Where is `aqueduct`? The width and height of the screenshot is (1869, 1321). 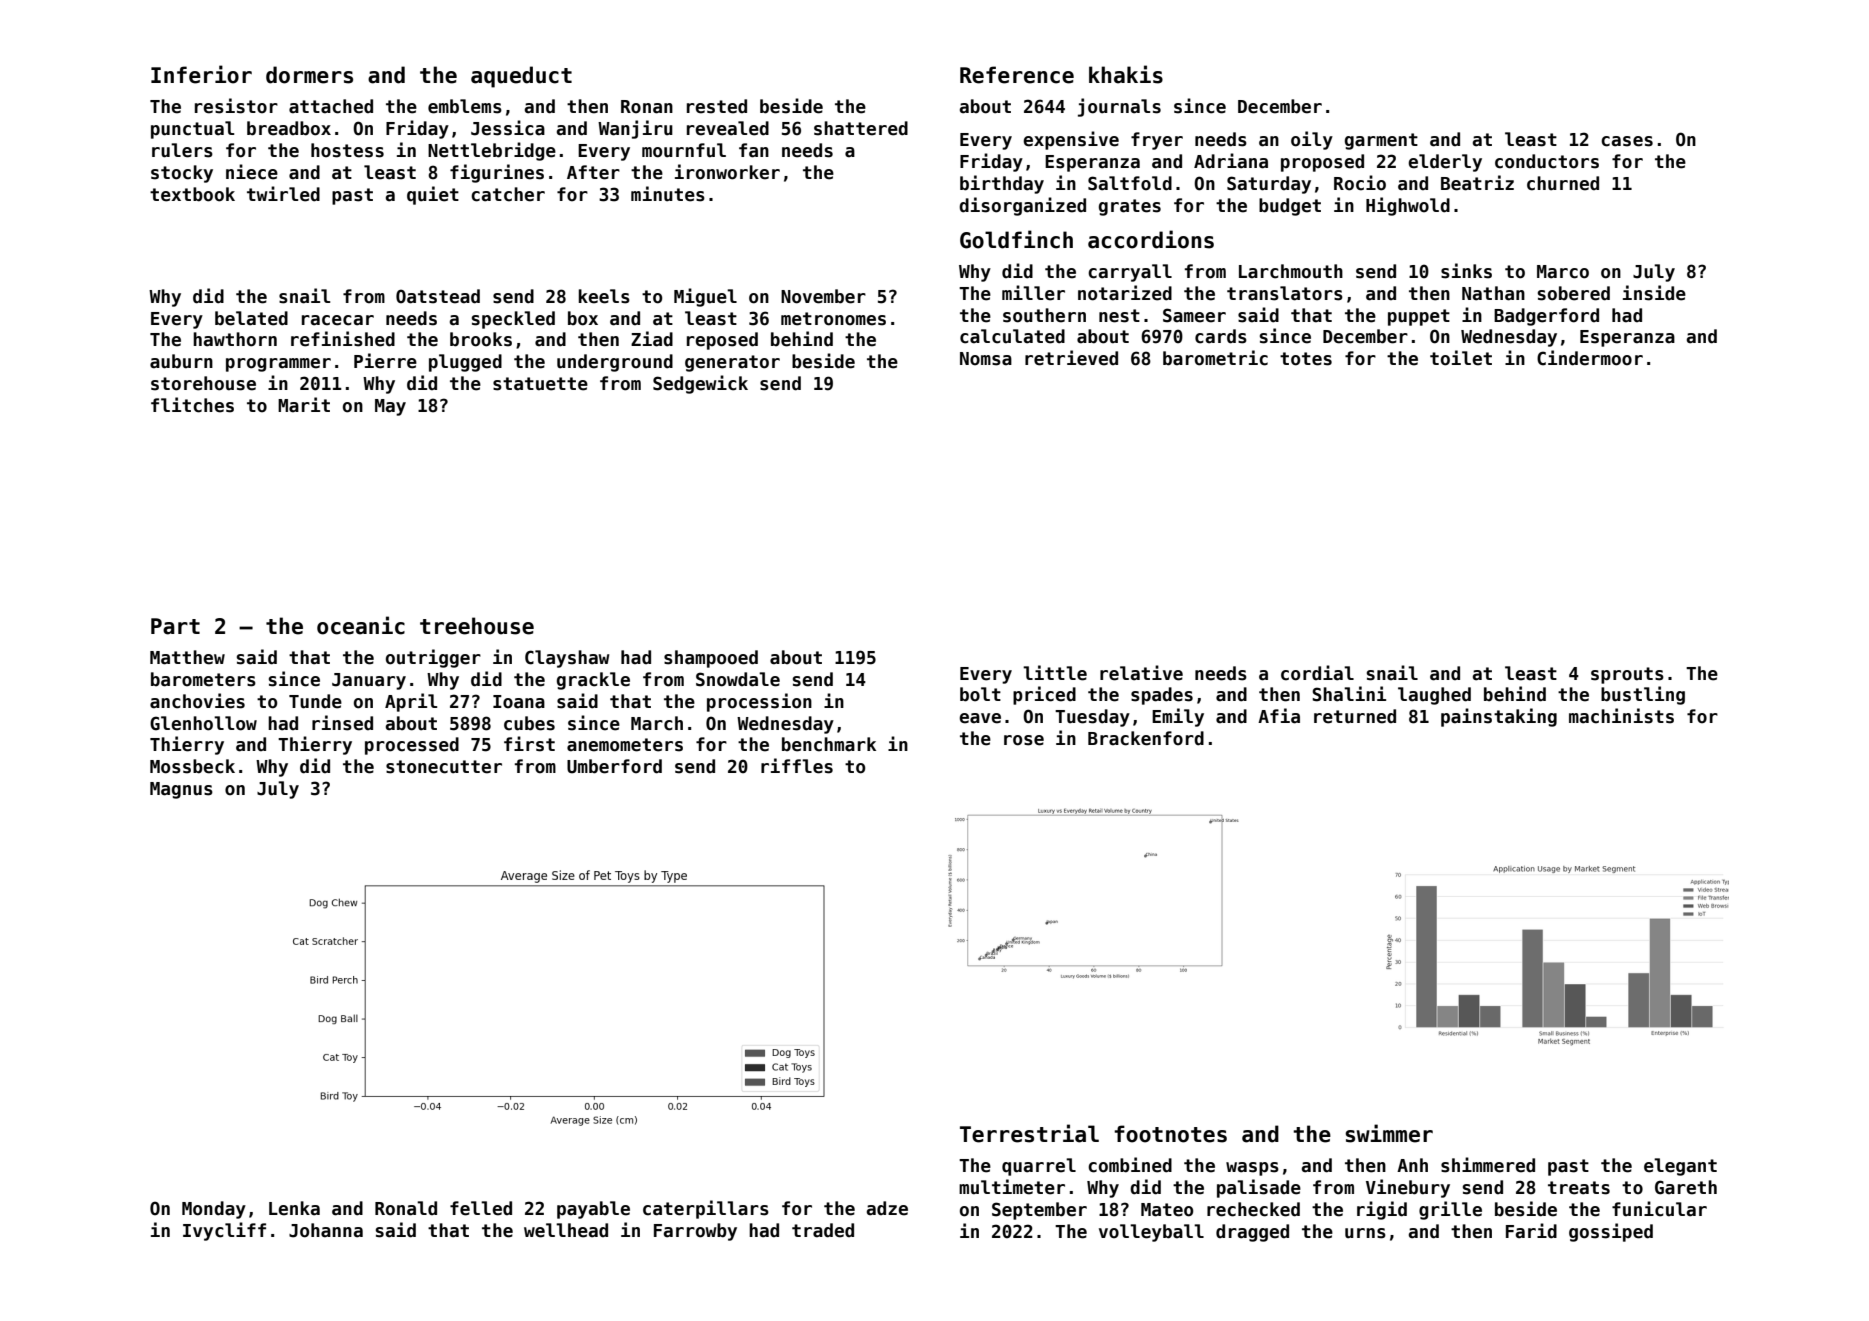 aqueduct is located at coordinates (521, 77).
